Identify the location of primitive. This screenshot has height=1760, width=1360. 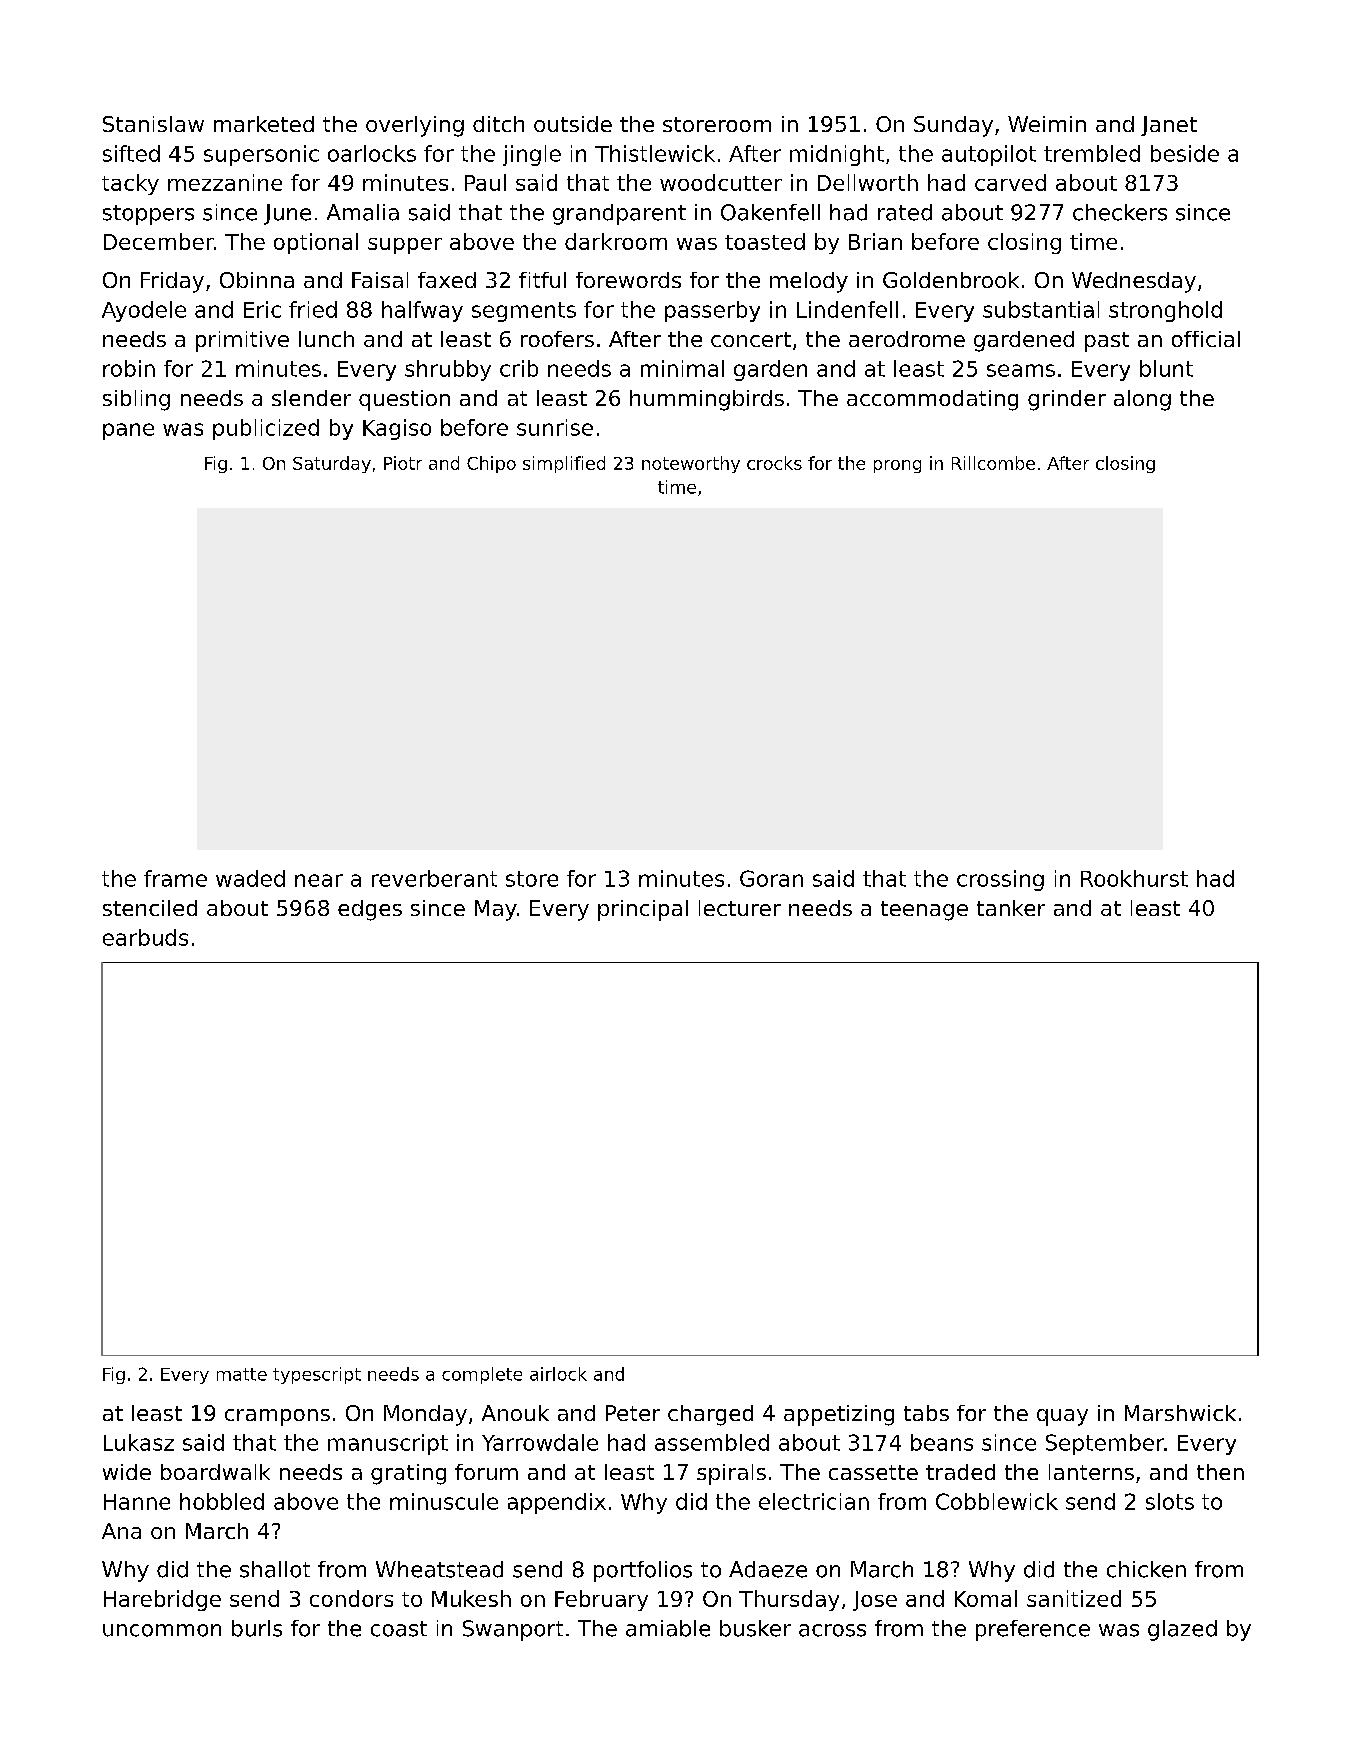
(242, 341).
